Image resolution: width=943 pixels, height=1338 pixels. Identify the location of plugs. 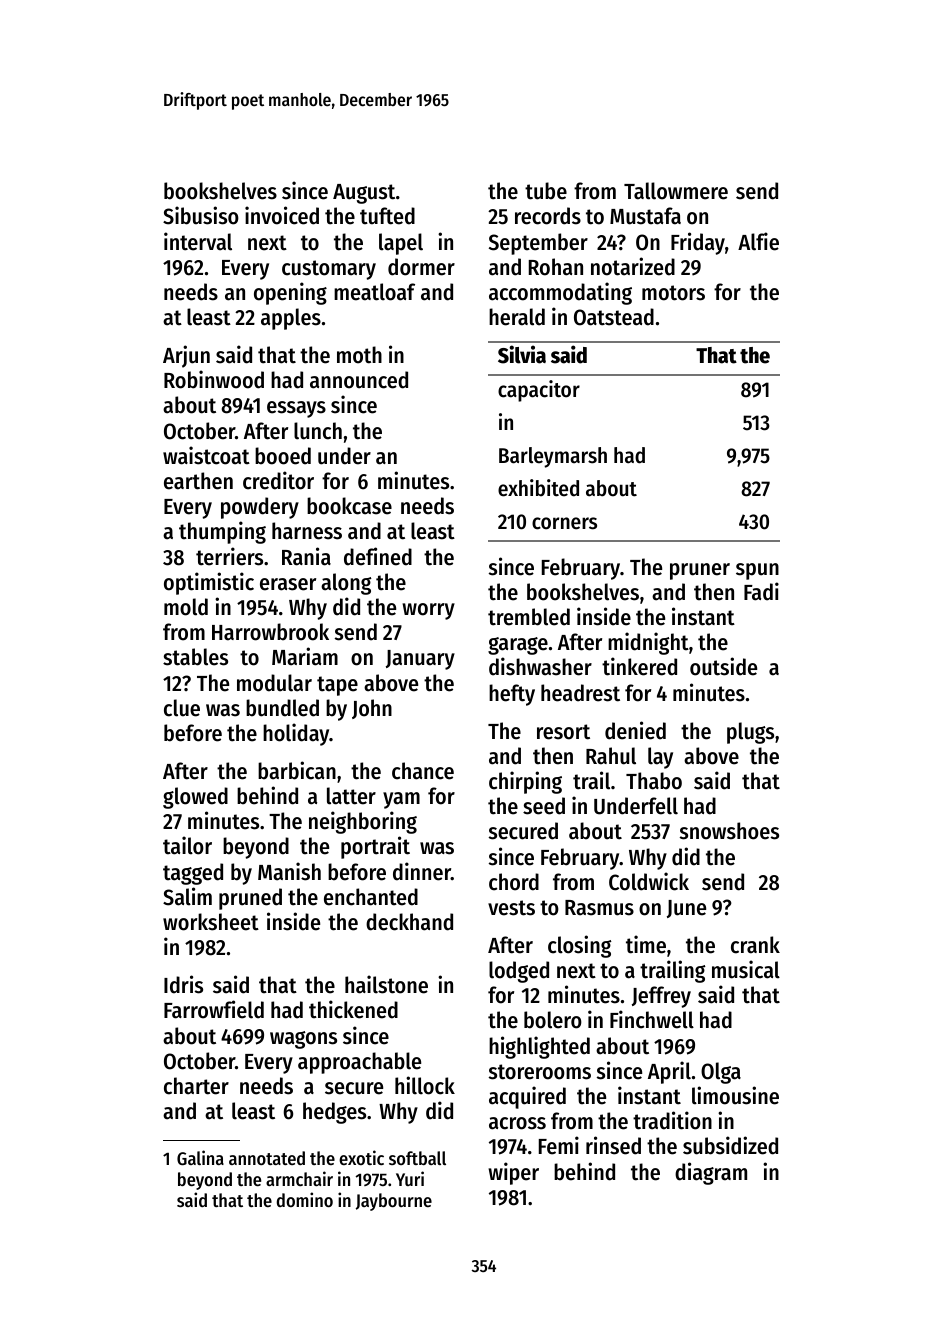
(750, 733).
